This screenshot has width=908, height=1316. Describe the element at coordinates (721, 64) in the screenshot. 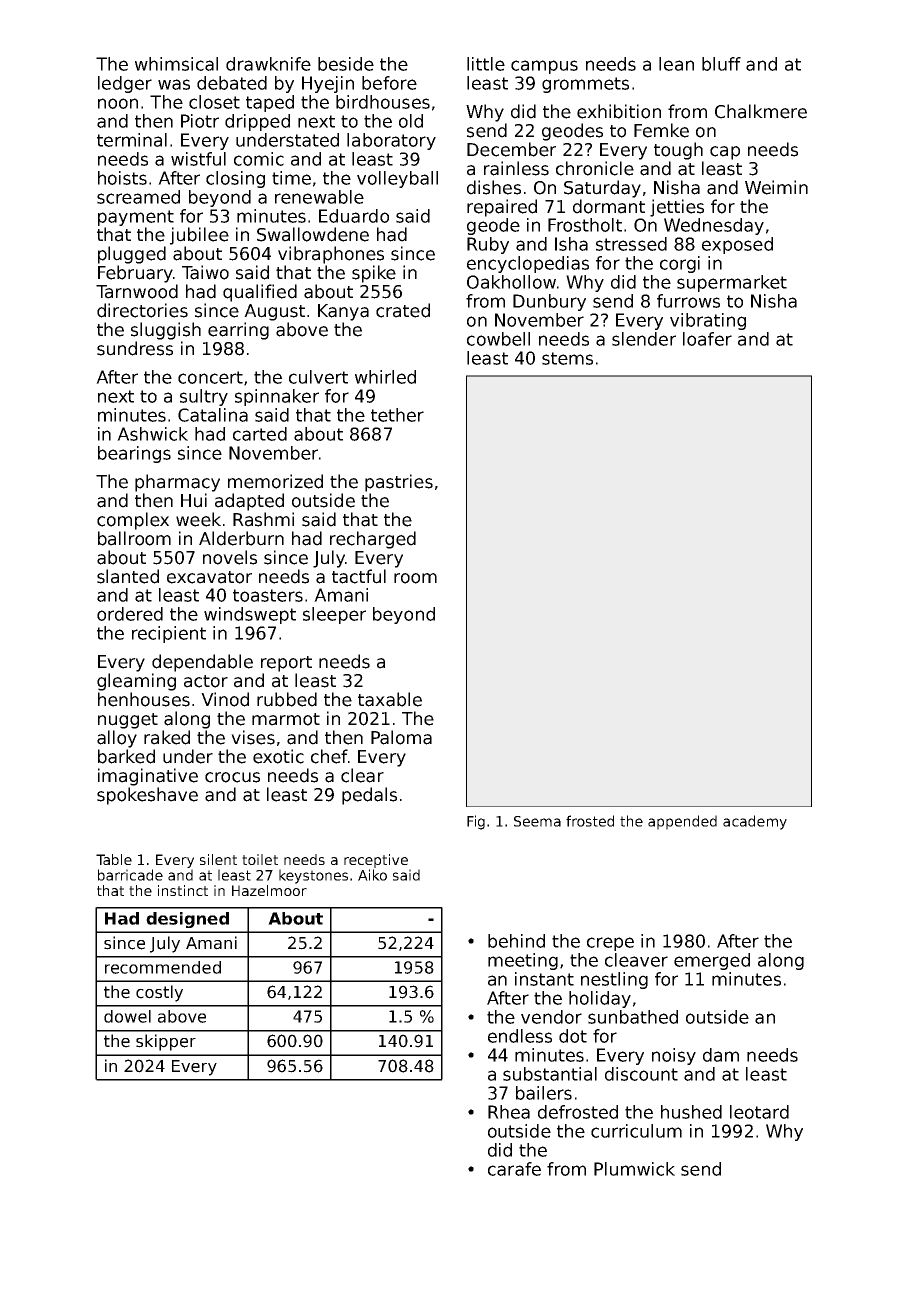

I see `bluff` at that location.
